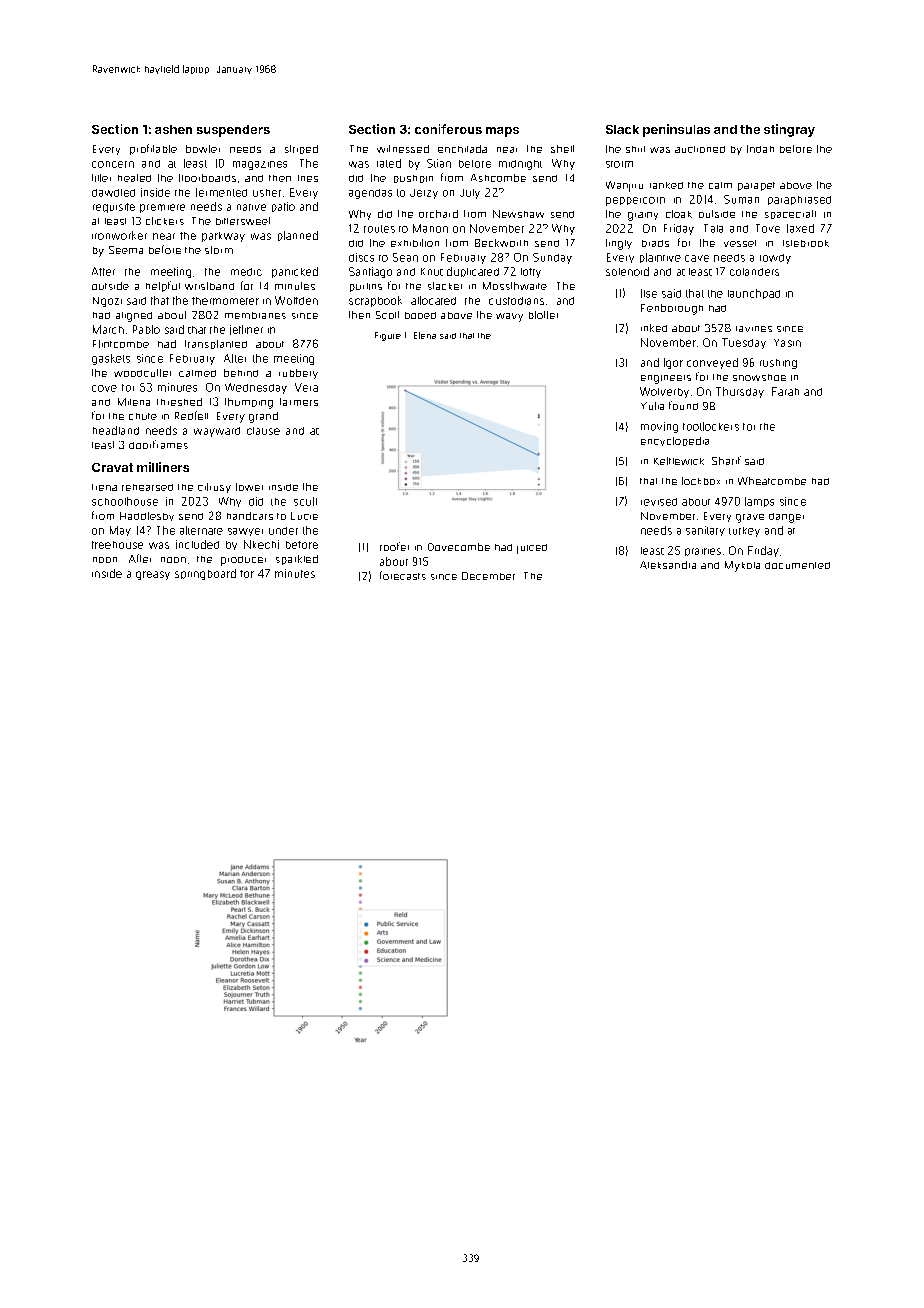  What do you see at coordinates (153, 575) in the screenshot?
I see `greasy` at bounding box center [153, 575].
